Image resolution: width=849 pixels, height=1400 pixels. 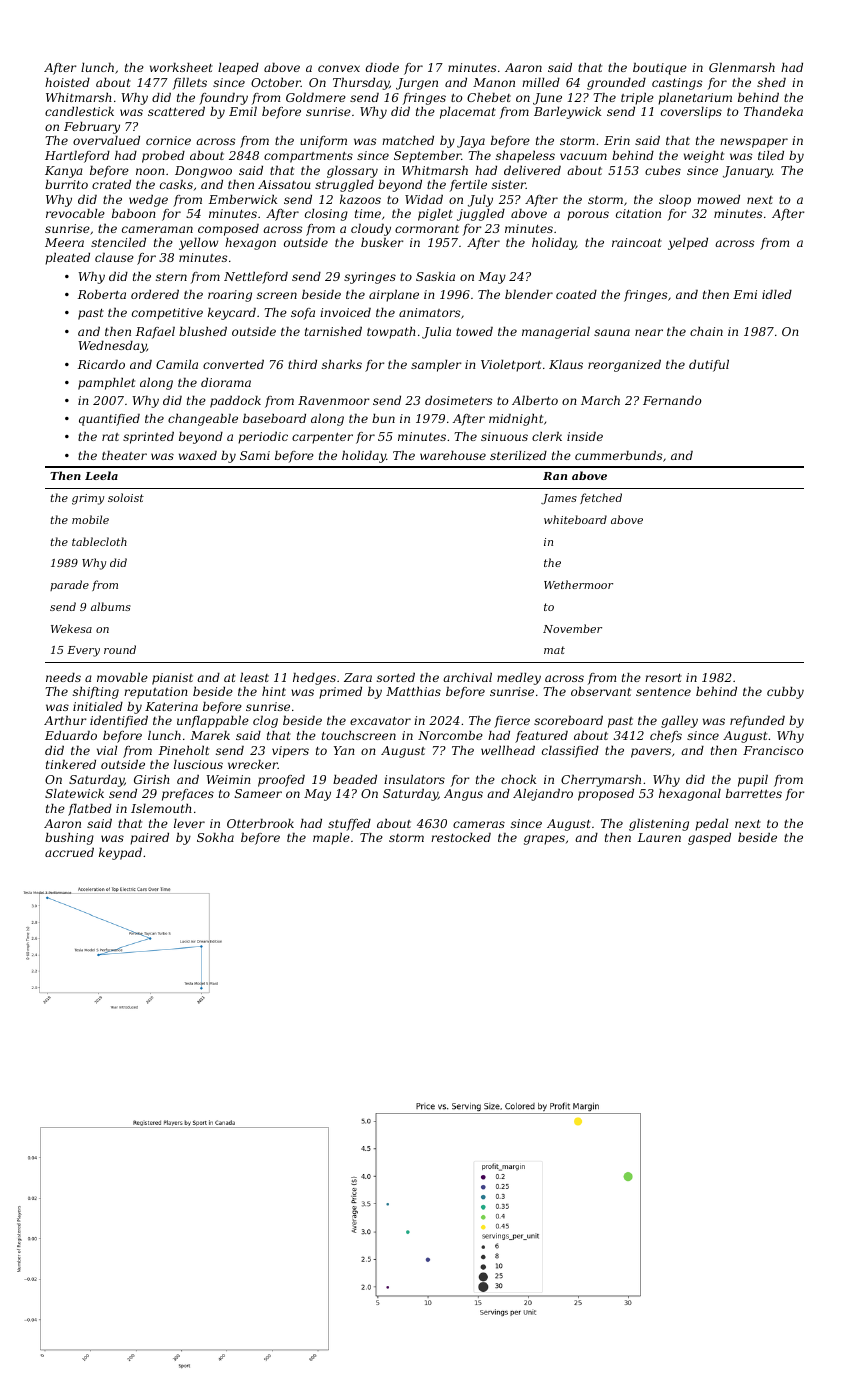 What do you see at coordinates (695, 99) in the screenshot?
I see `planetarium` at bounding box center [695, 99].
